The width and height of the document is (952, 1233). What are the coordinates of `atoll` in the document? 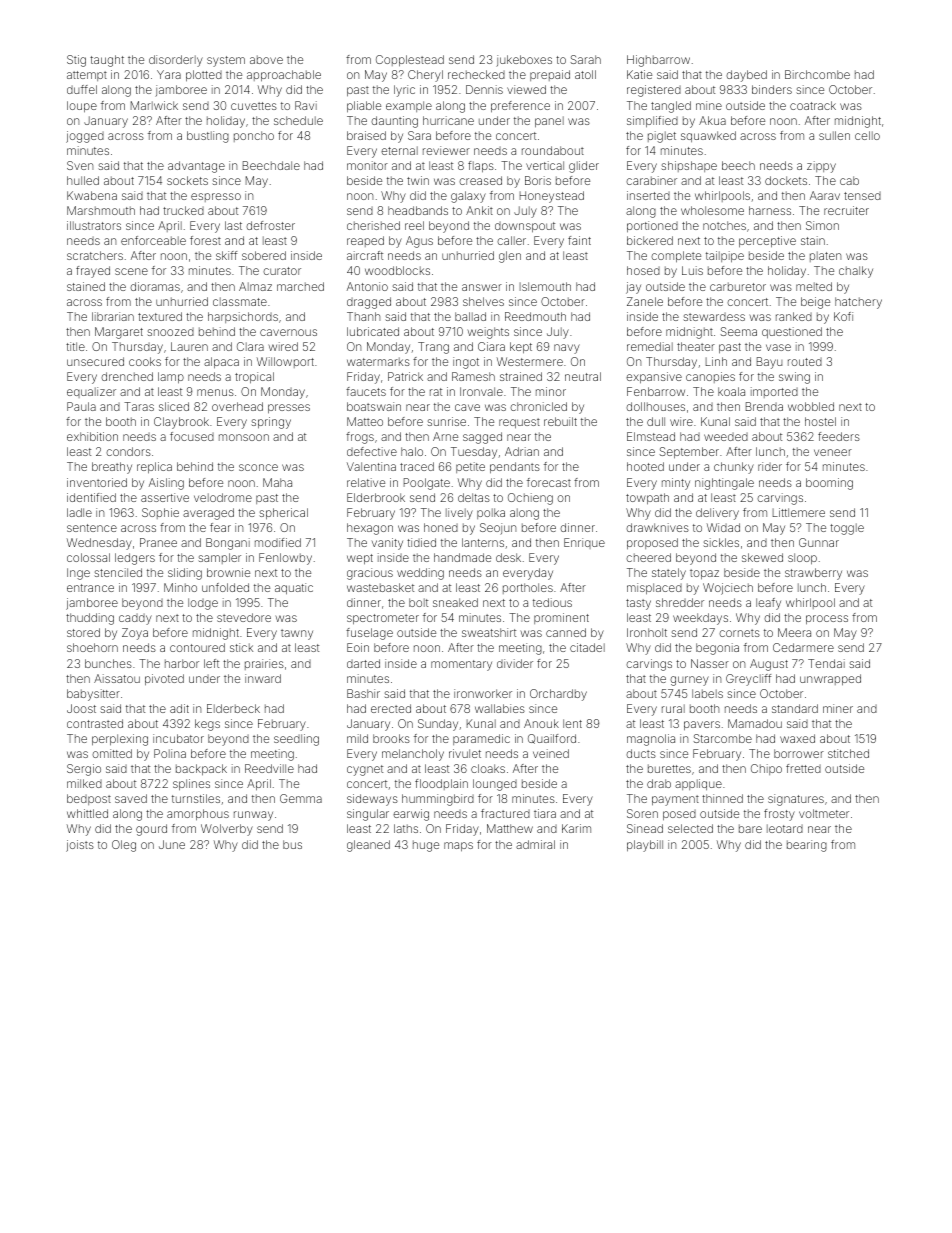 It's located at (585, 74).
